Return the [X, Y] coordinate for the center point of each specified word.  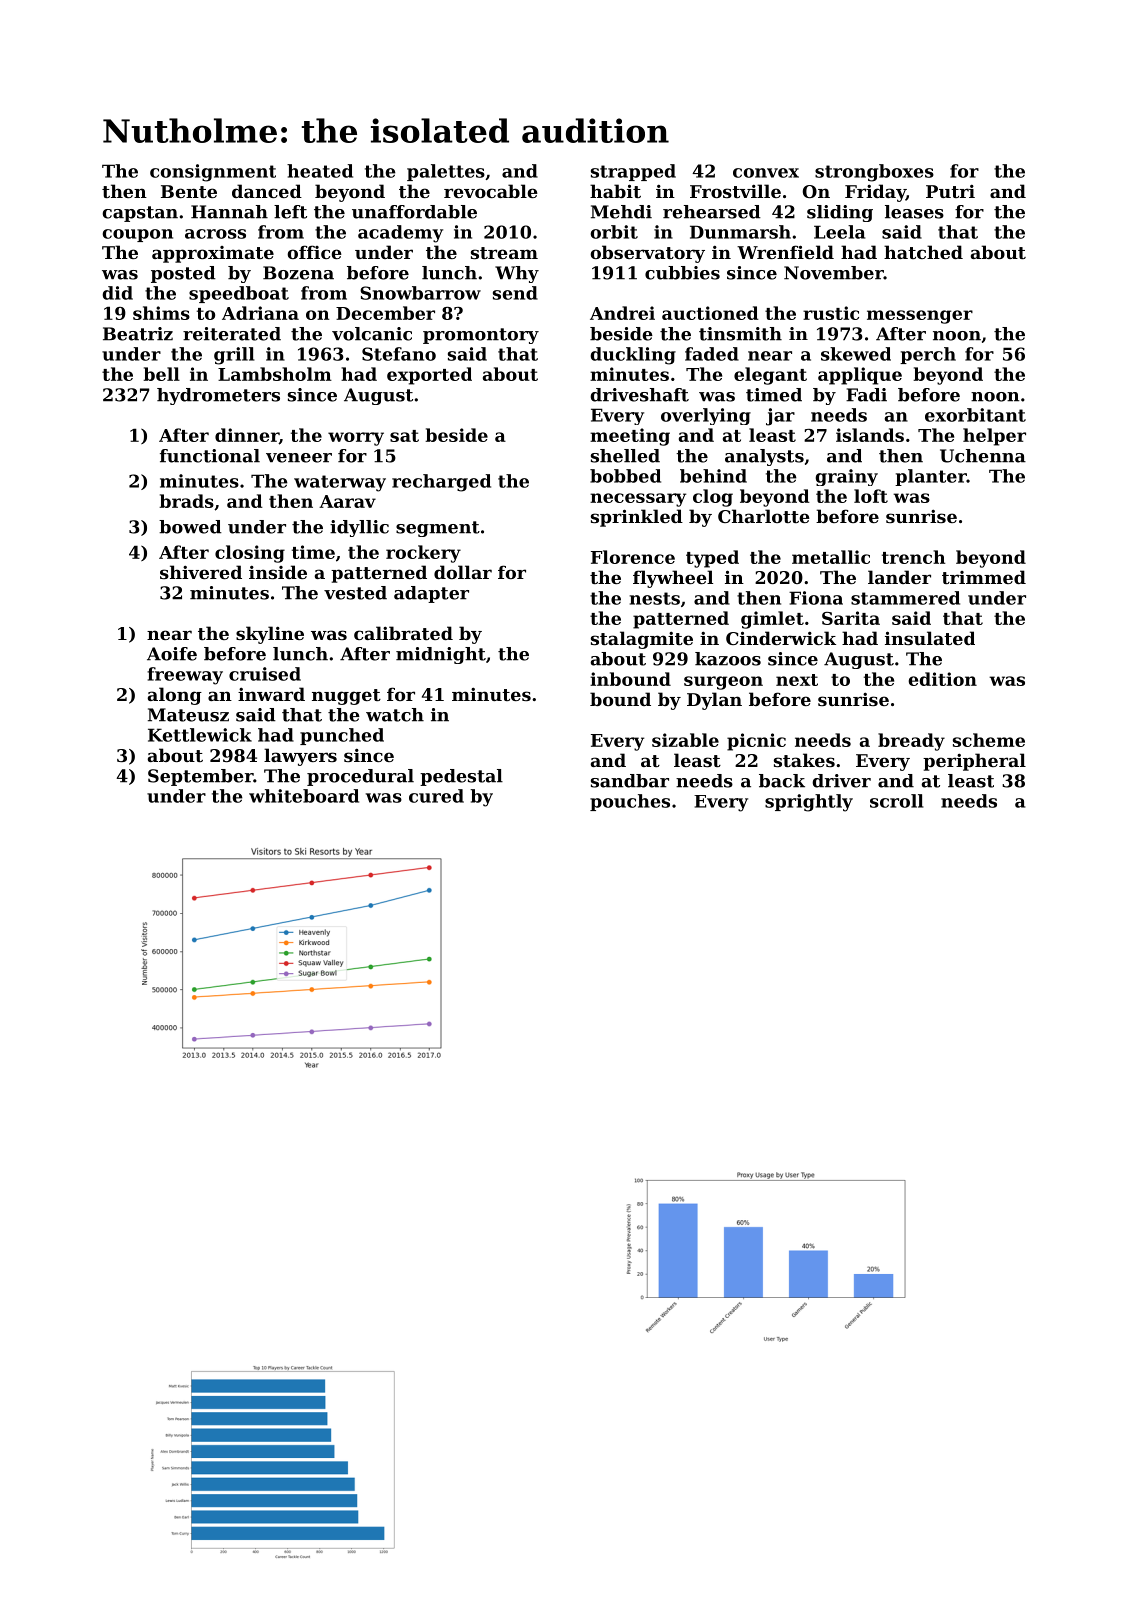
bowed [190, 527]
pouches [630, 802]
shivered [201, 572]
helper [994, 437]
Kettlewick [200, 735]
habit [615, 191]
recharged [441, 483]
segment [438, 529]
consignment [213, 173]
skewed [856, 354]
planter [931, 477]
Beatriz [138, 334]
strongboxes [874, 173]
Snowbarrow [420, 293]
